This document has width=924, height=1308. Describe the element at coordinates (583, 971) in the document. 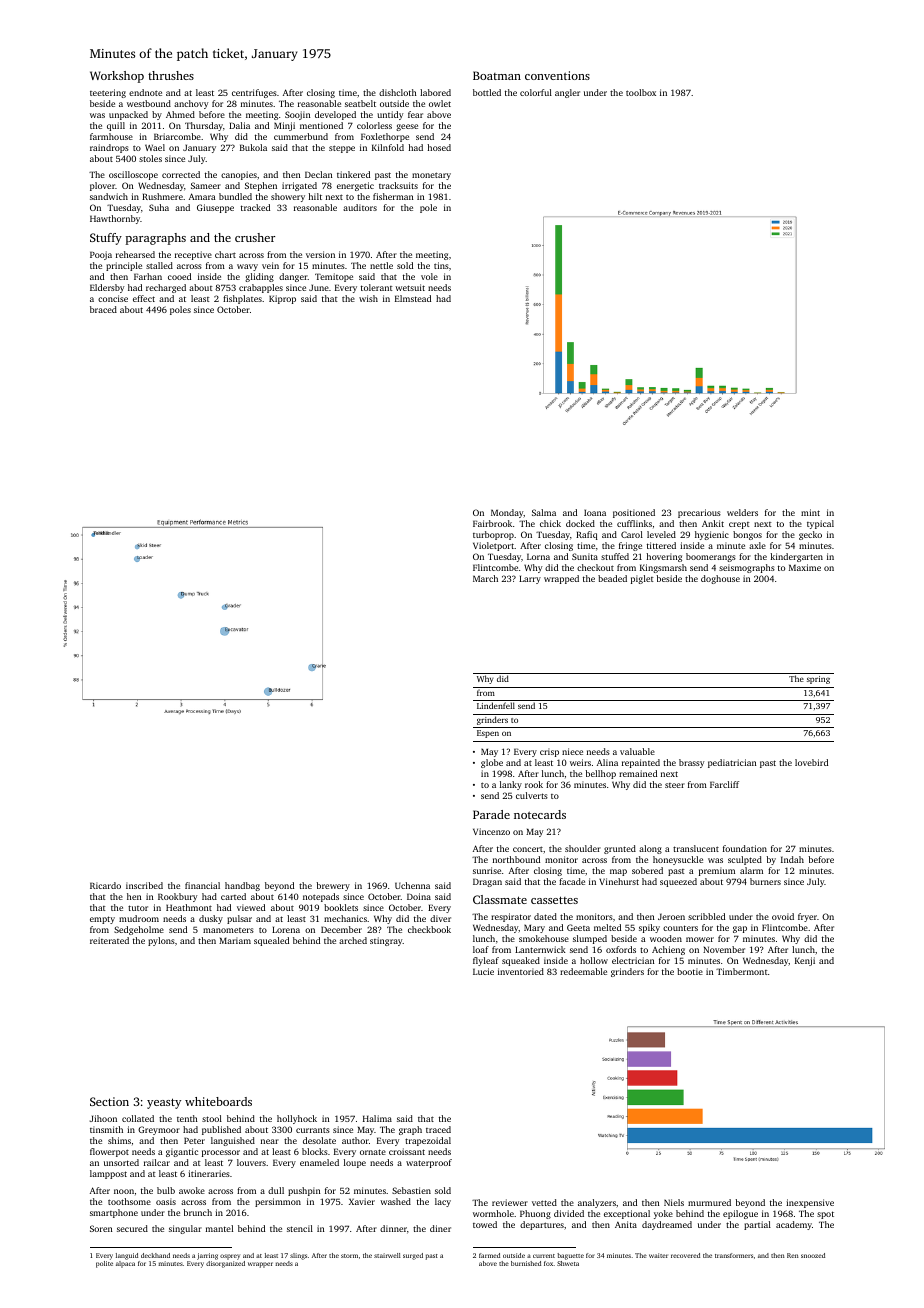

I see `redeemable` at that location.
